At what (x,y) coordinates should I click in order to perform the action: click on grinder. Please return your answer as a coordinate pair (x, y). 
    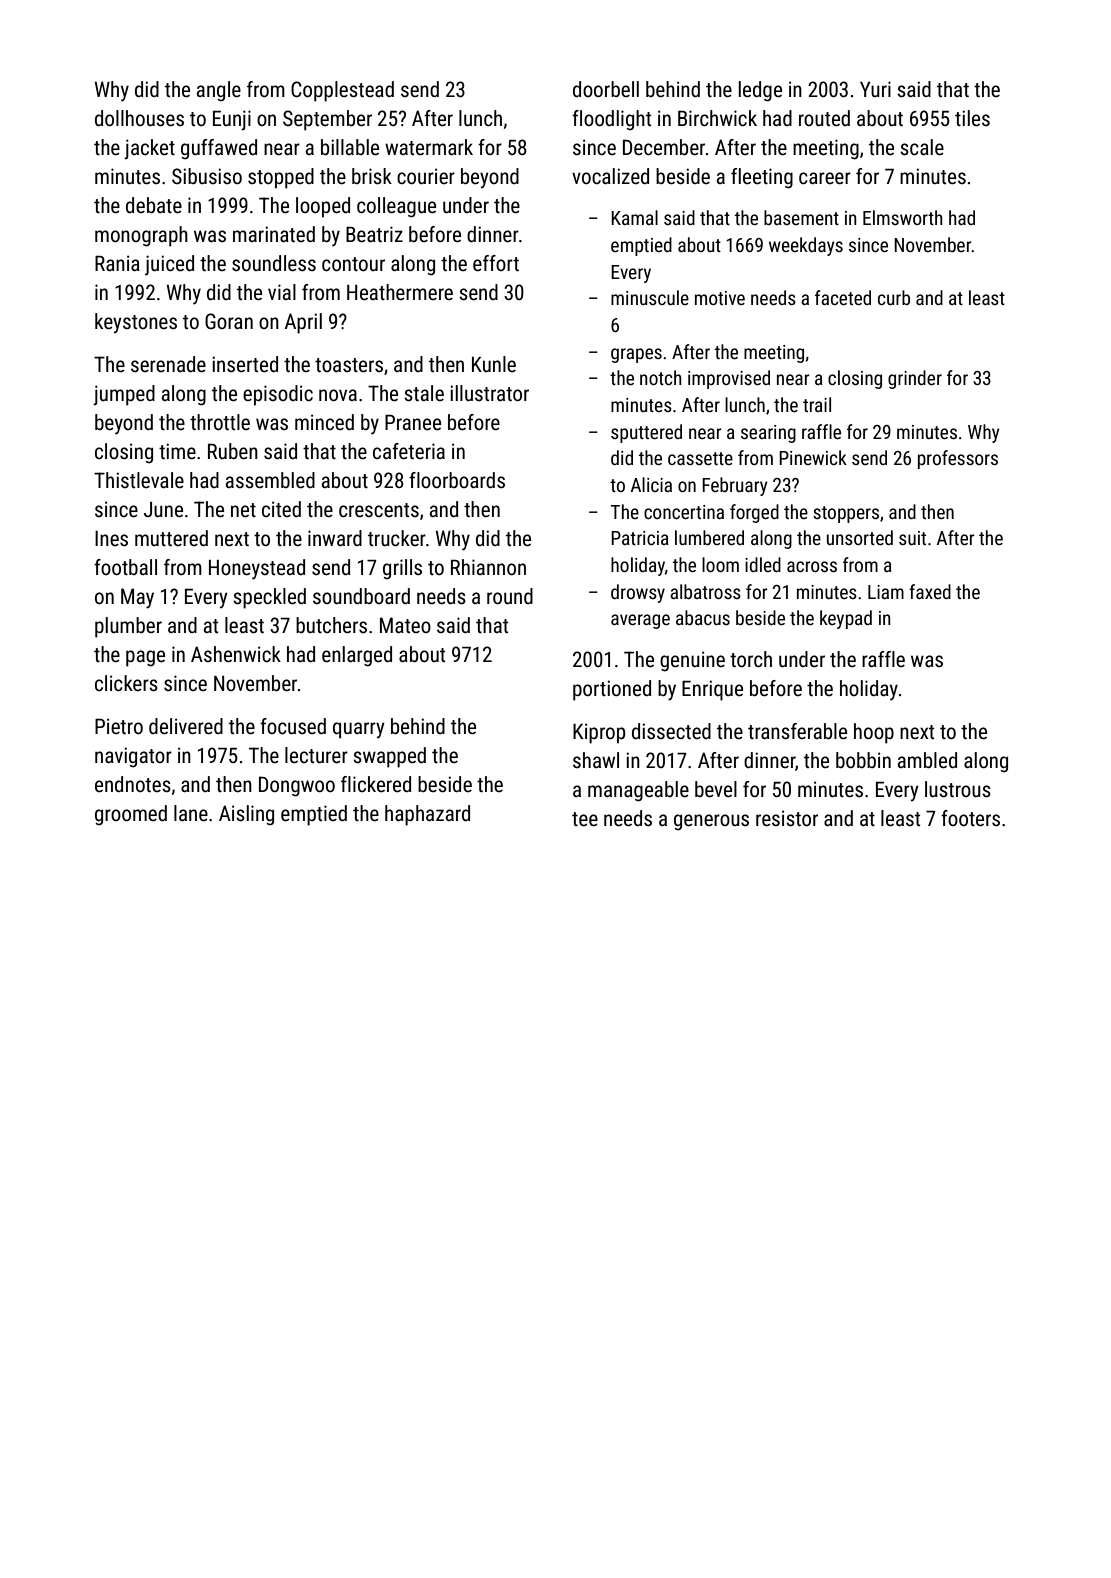
    Looking at the image, I should click on (915, 379).
